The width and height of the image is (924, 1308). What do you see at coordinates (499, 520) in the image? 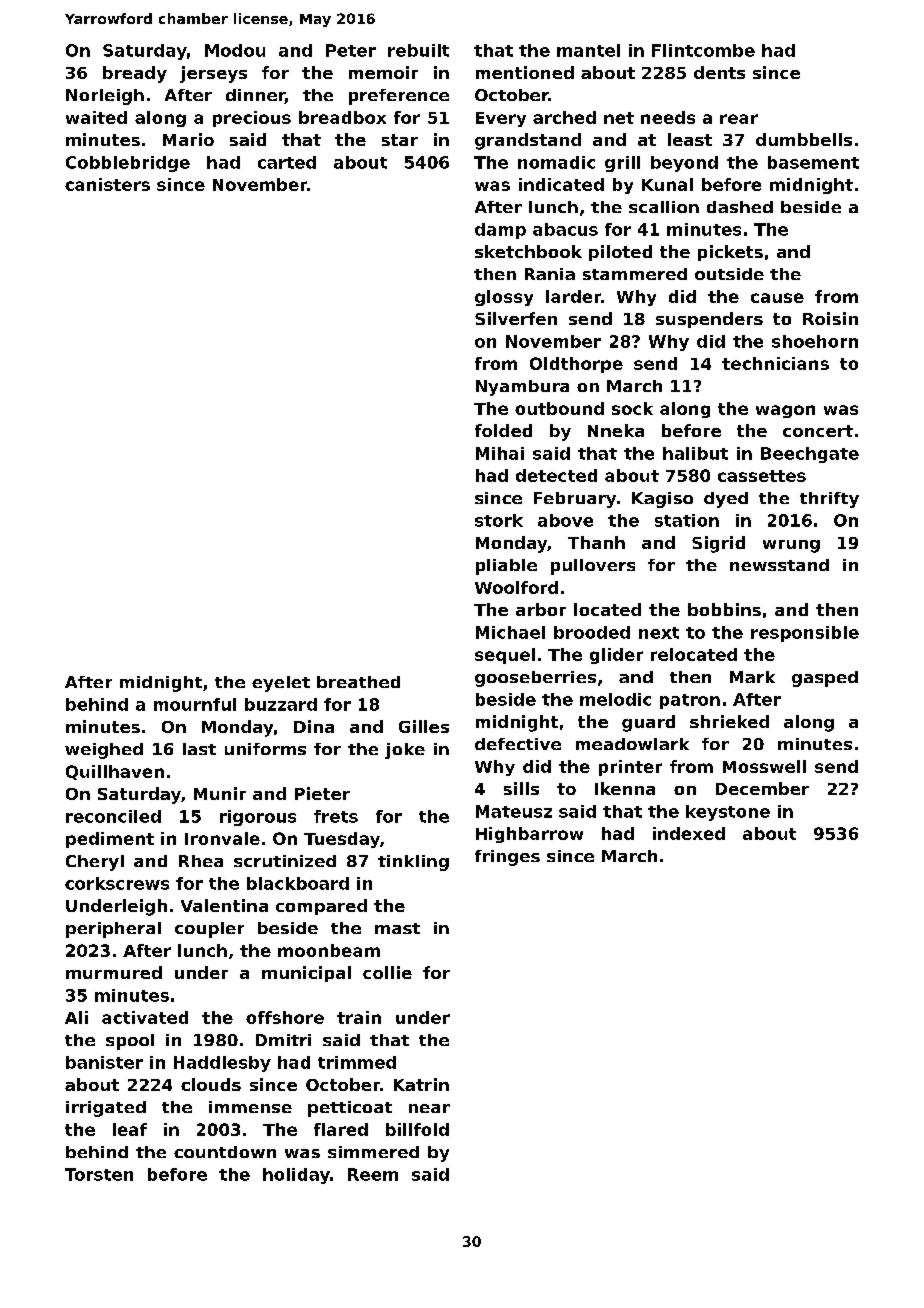
I see `stork` at bounding box center [499, 520].
